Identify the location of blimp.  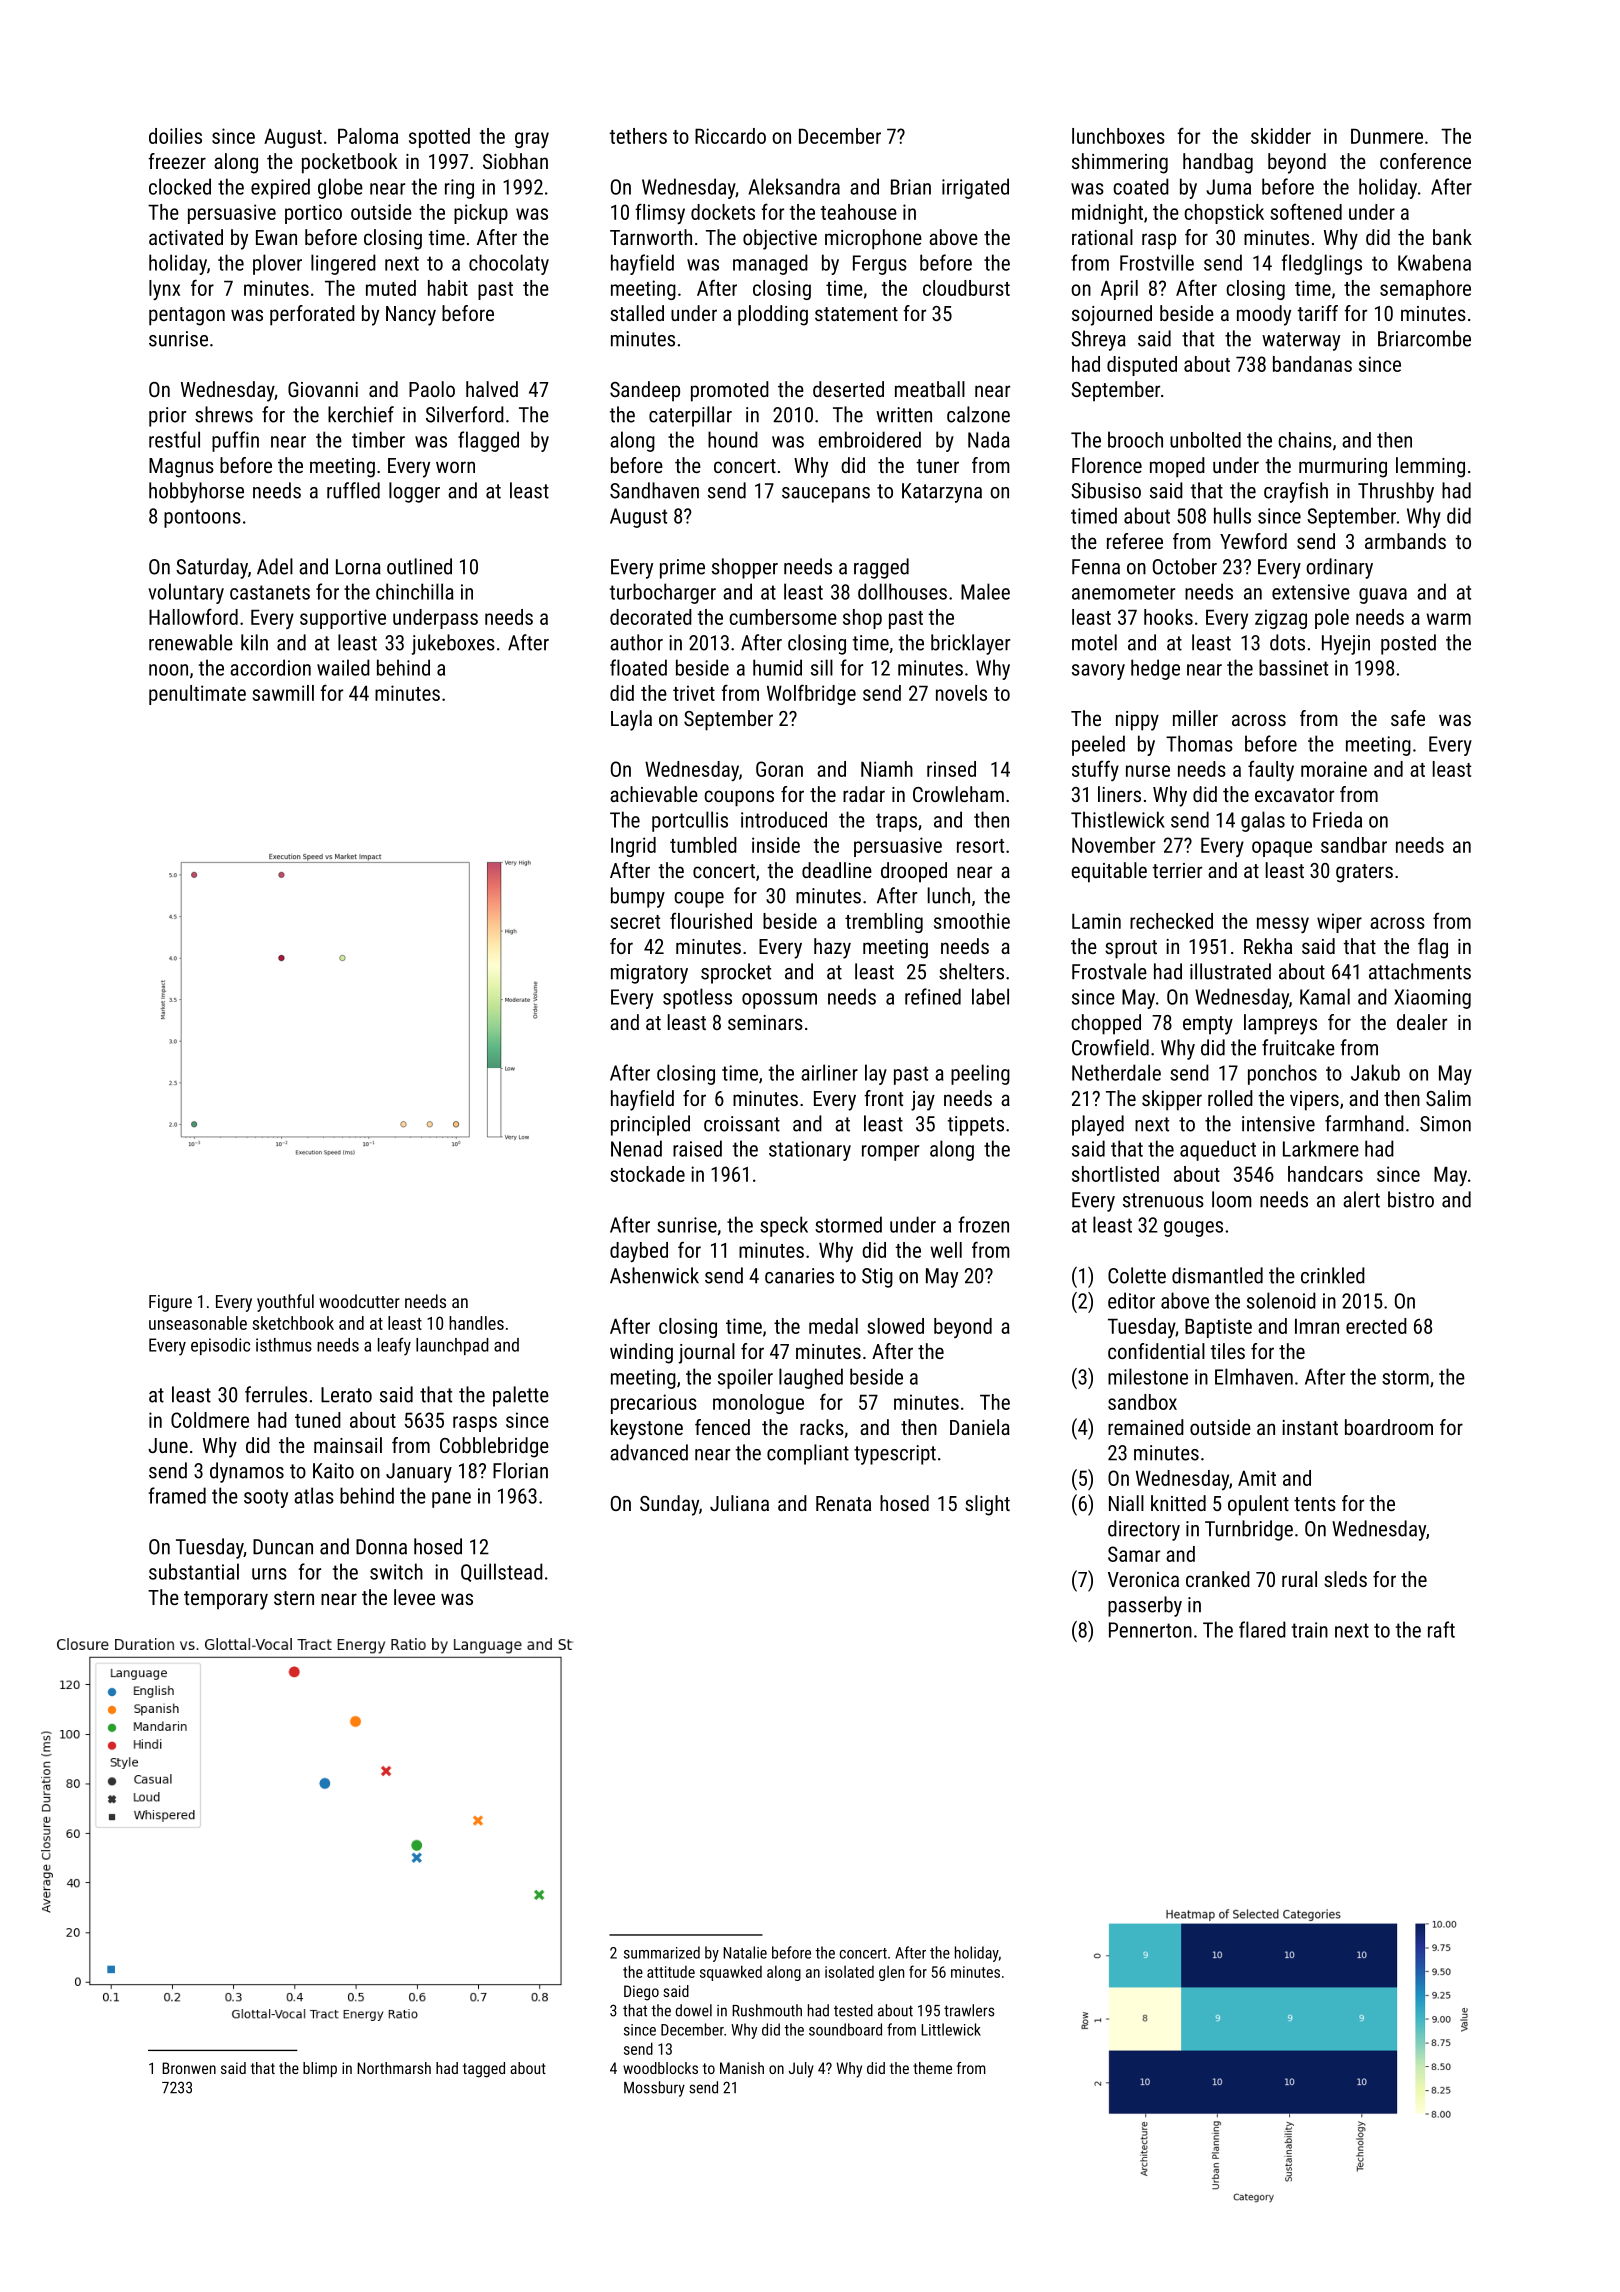
(320, 2070).
